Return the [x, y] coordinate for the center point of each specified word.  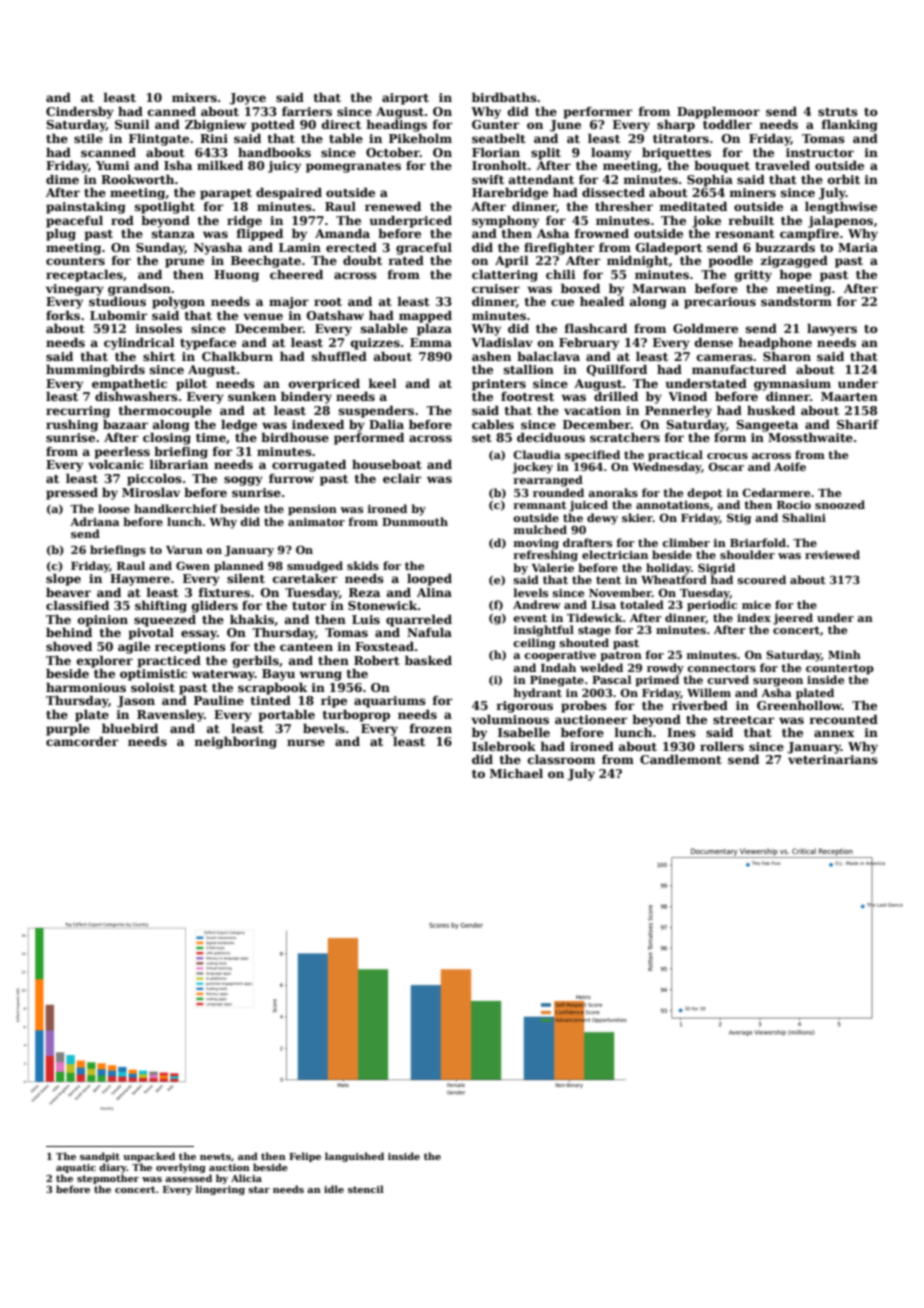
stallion [529, 369]
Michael [516, 773]
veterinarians [833, 759]
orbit [844, 179]
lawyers [832, 330]
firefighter [559, 248]
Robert [377, 660]
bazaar [125, 424]
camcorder [82, 741]
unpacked [149, 1157]
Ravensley [170, 716]
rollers [722, 746]
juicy [284, 167]
